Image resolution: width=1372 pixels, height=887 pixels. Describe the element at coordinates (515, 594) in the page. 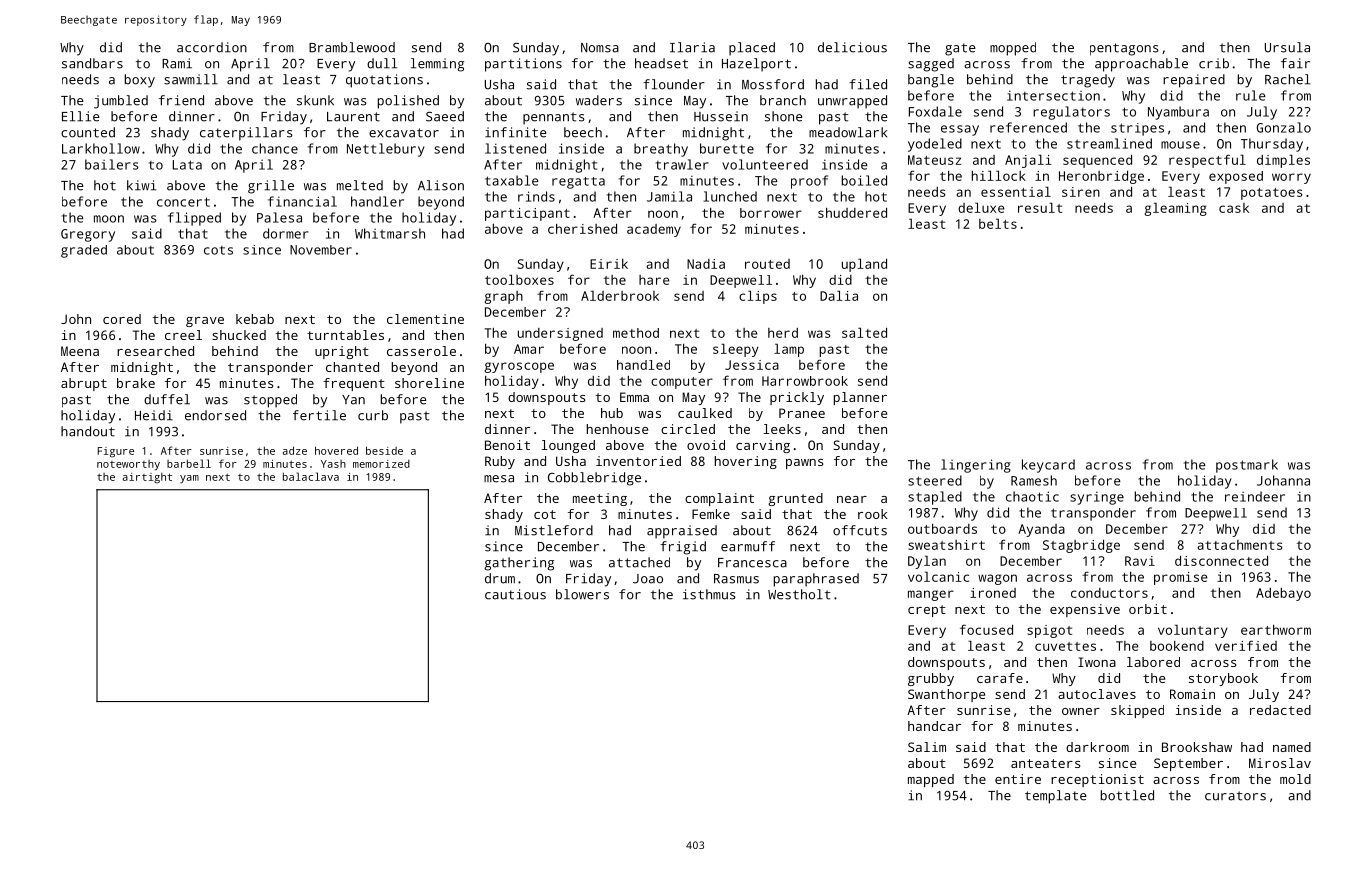

I see `cautious` at that location.
